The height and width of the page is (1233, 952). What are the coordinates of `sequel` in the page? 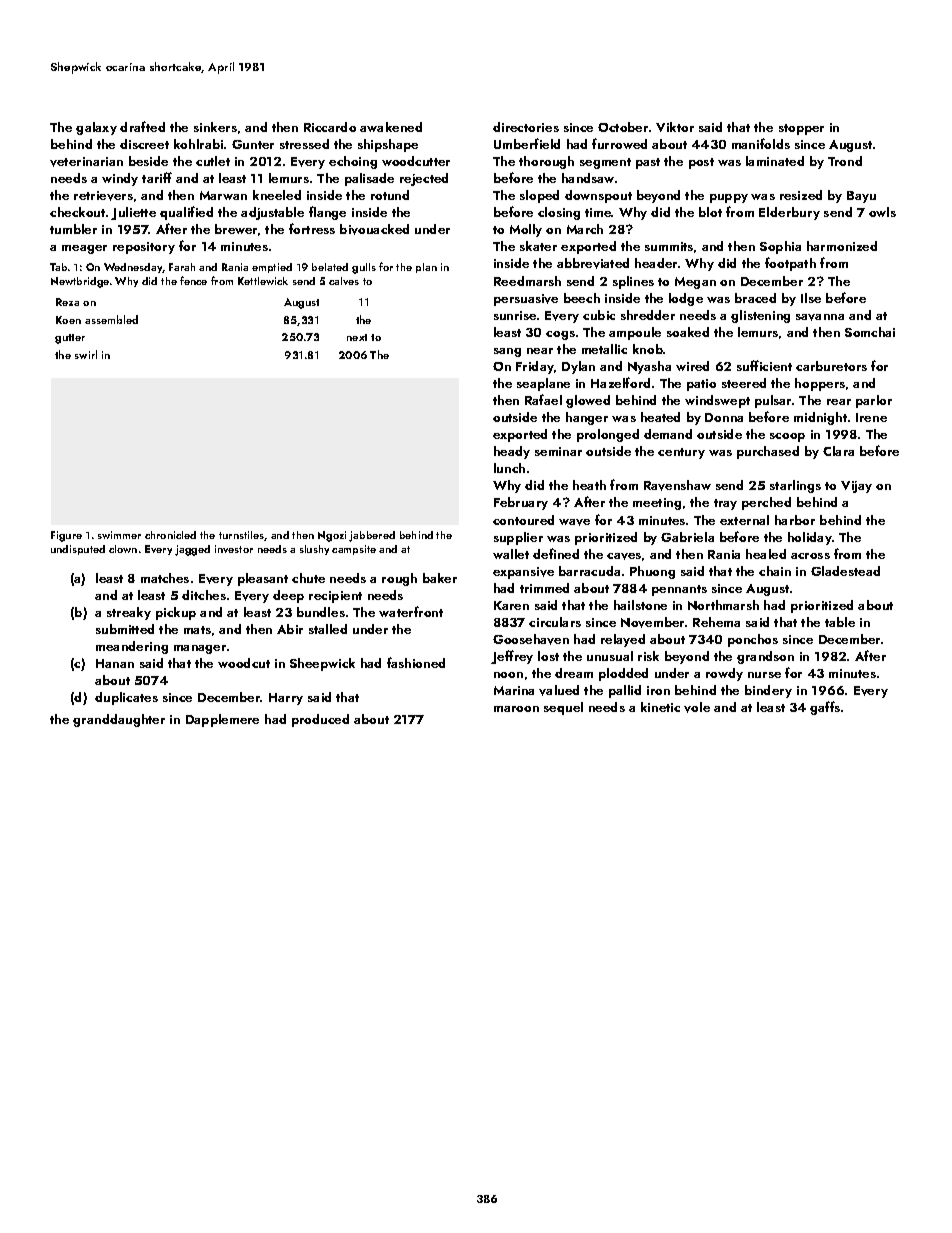 It's located at (563, 708).
